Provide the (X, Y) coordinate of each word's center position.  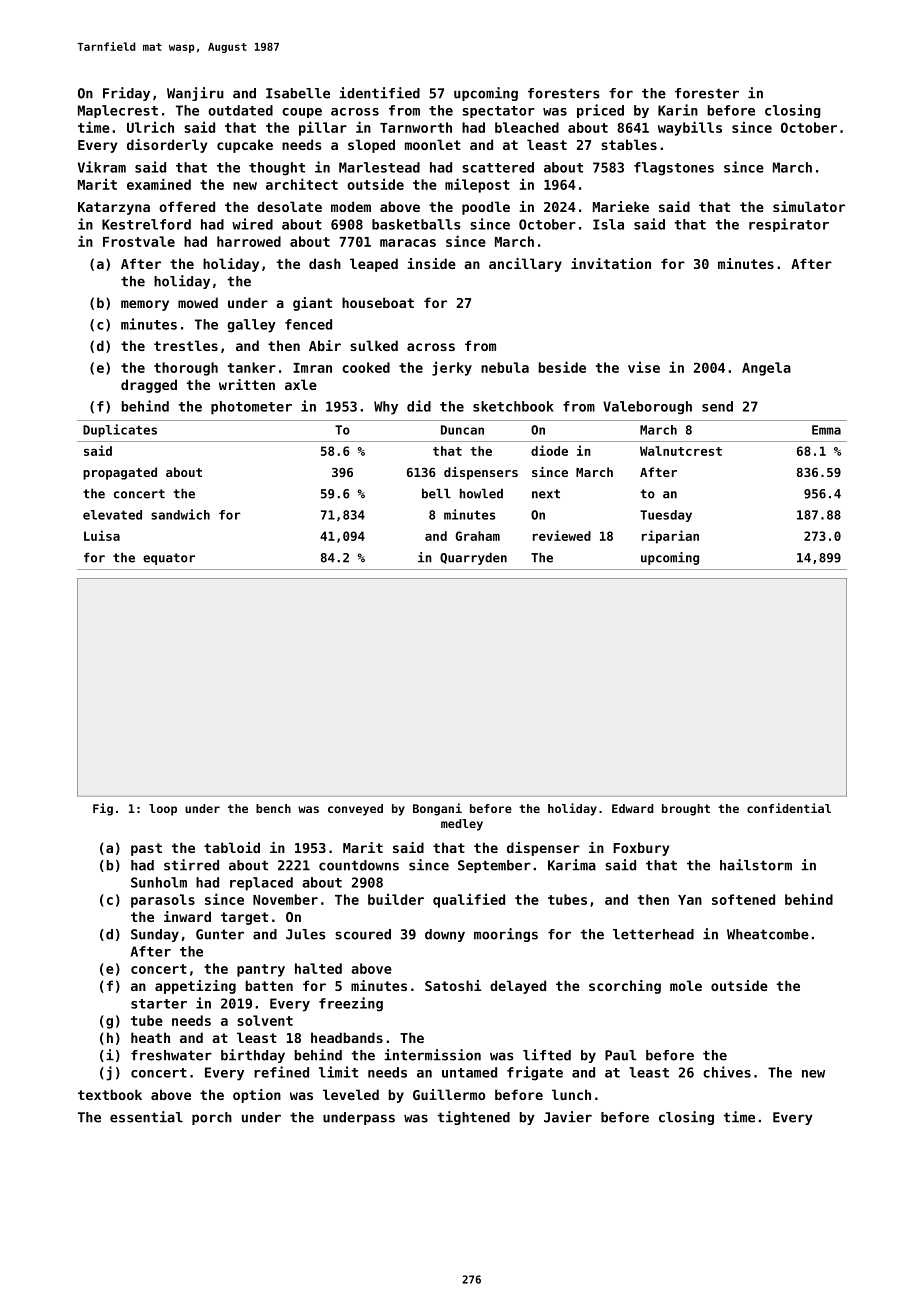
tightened (473, 1118)
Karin (678, 110)
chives (727, 1072)
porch (212, 1118)
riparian (670, 537)
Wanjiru (195, 94)
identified (379, 93)
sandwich (180, 514)
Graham (477, 536)
